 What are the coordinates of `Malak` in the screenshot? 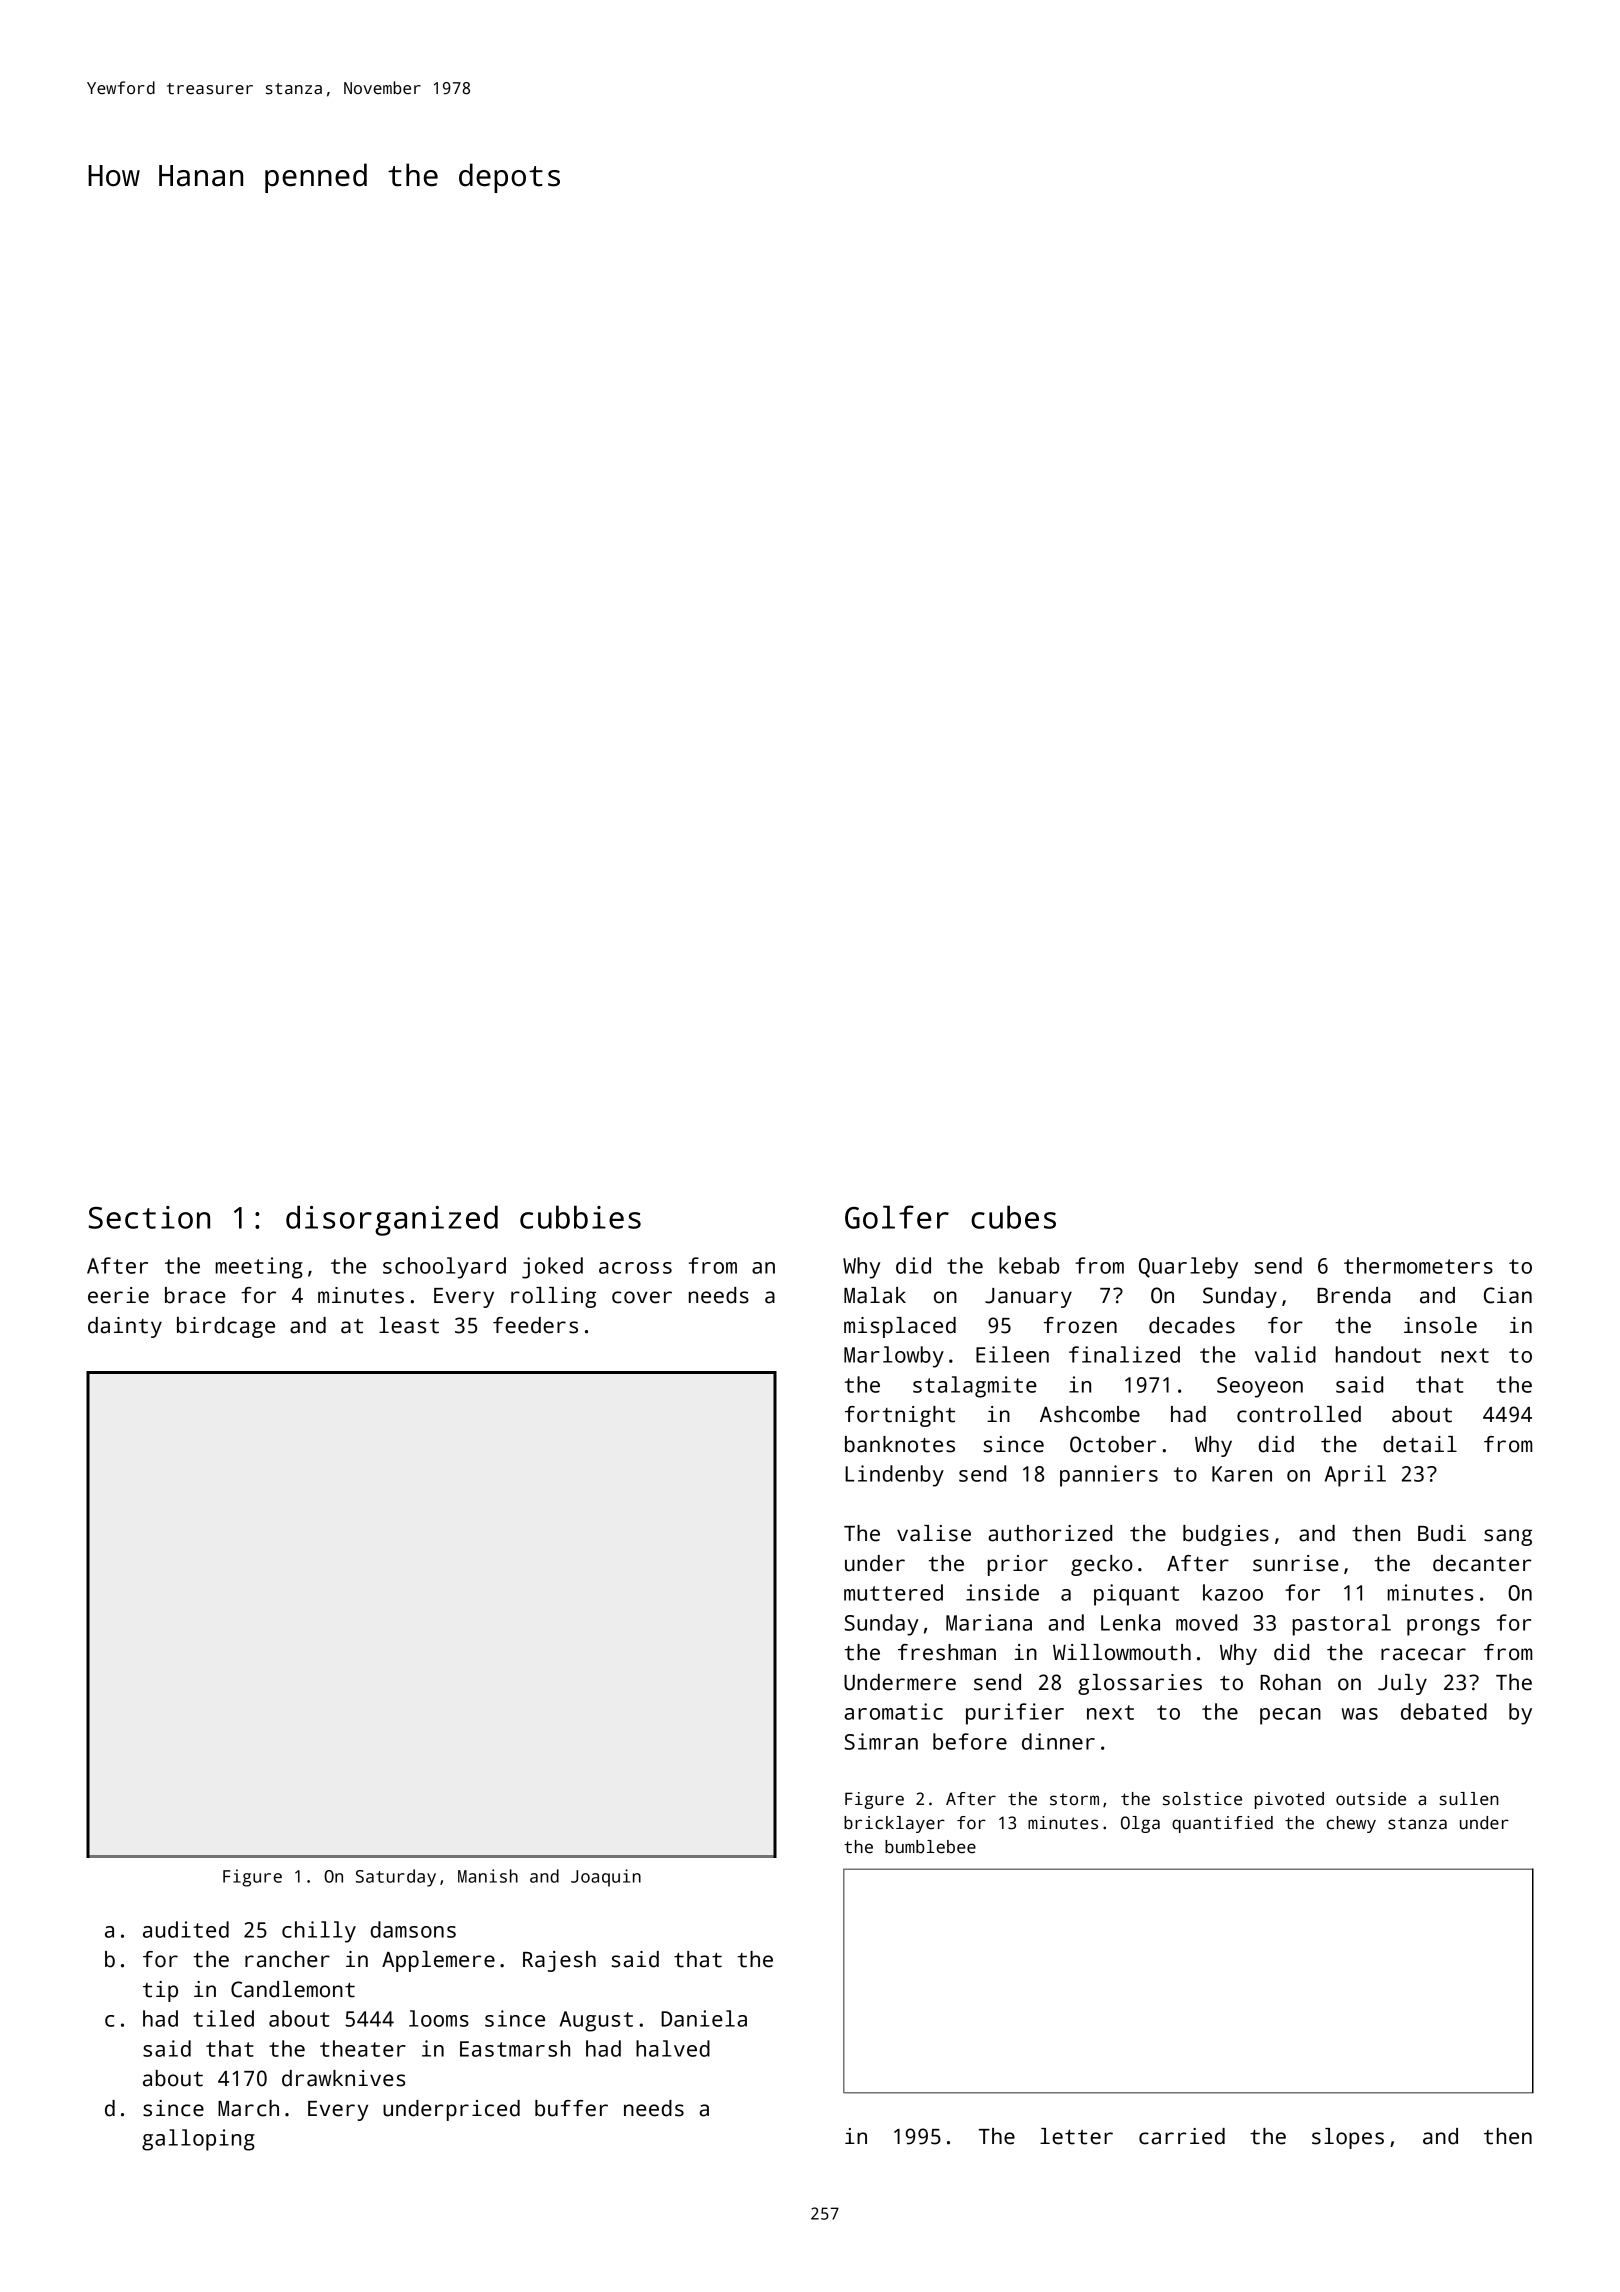 It's located at (875, 1295).
